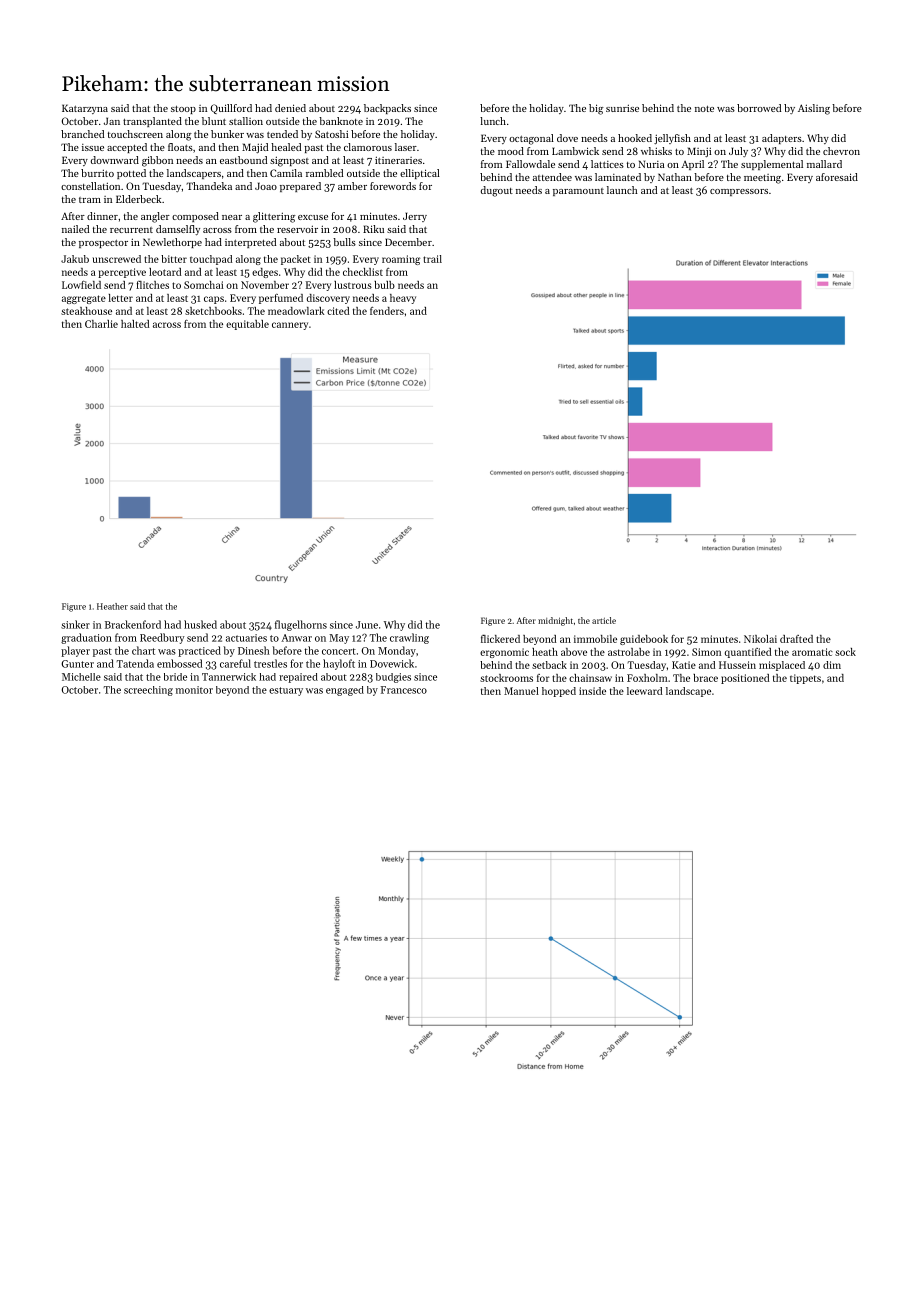  Describe the element at coordinates (373, 229) in the screenshot. I see `Riku` at that location.
